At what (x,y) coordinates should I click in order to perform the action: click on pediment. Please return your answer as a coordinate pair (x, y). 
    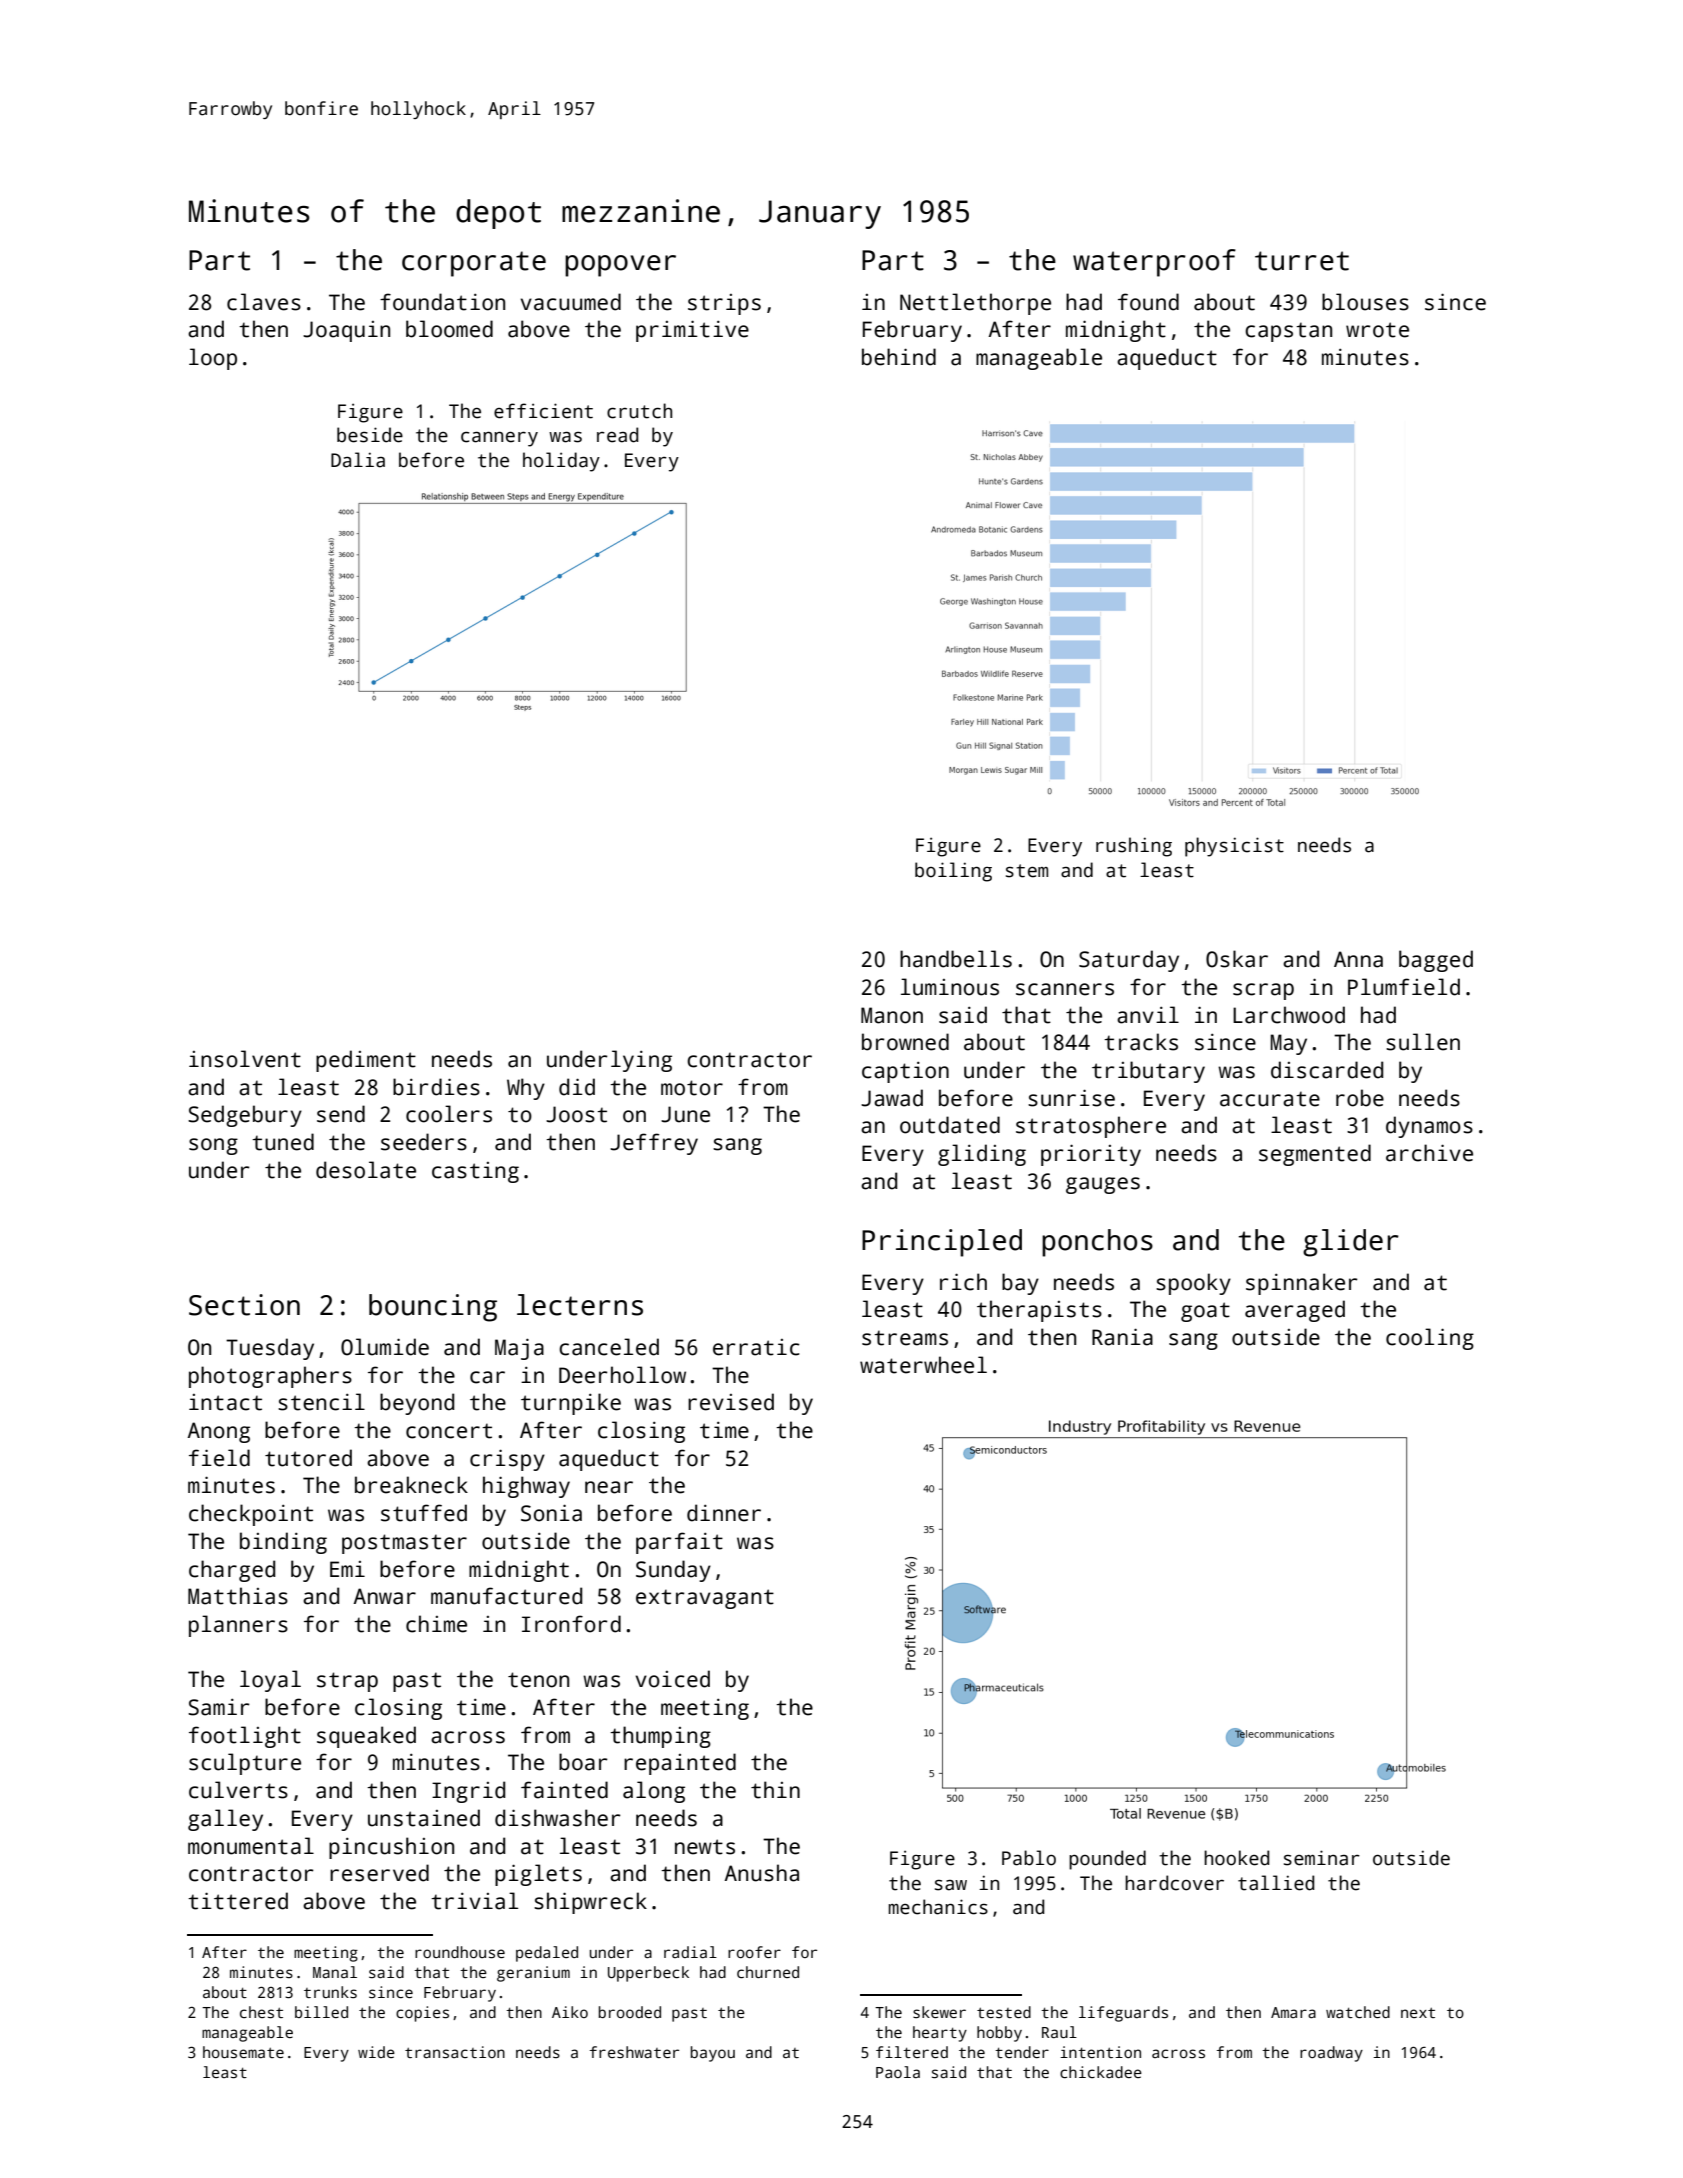
    Looking at the image, I should click on (366, 1061).
